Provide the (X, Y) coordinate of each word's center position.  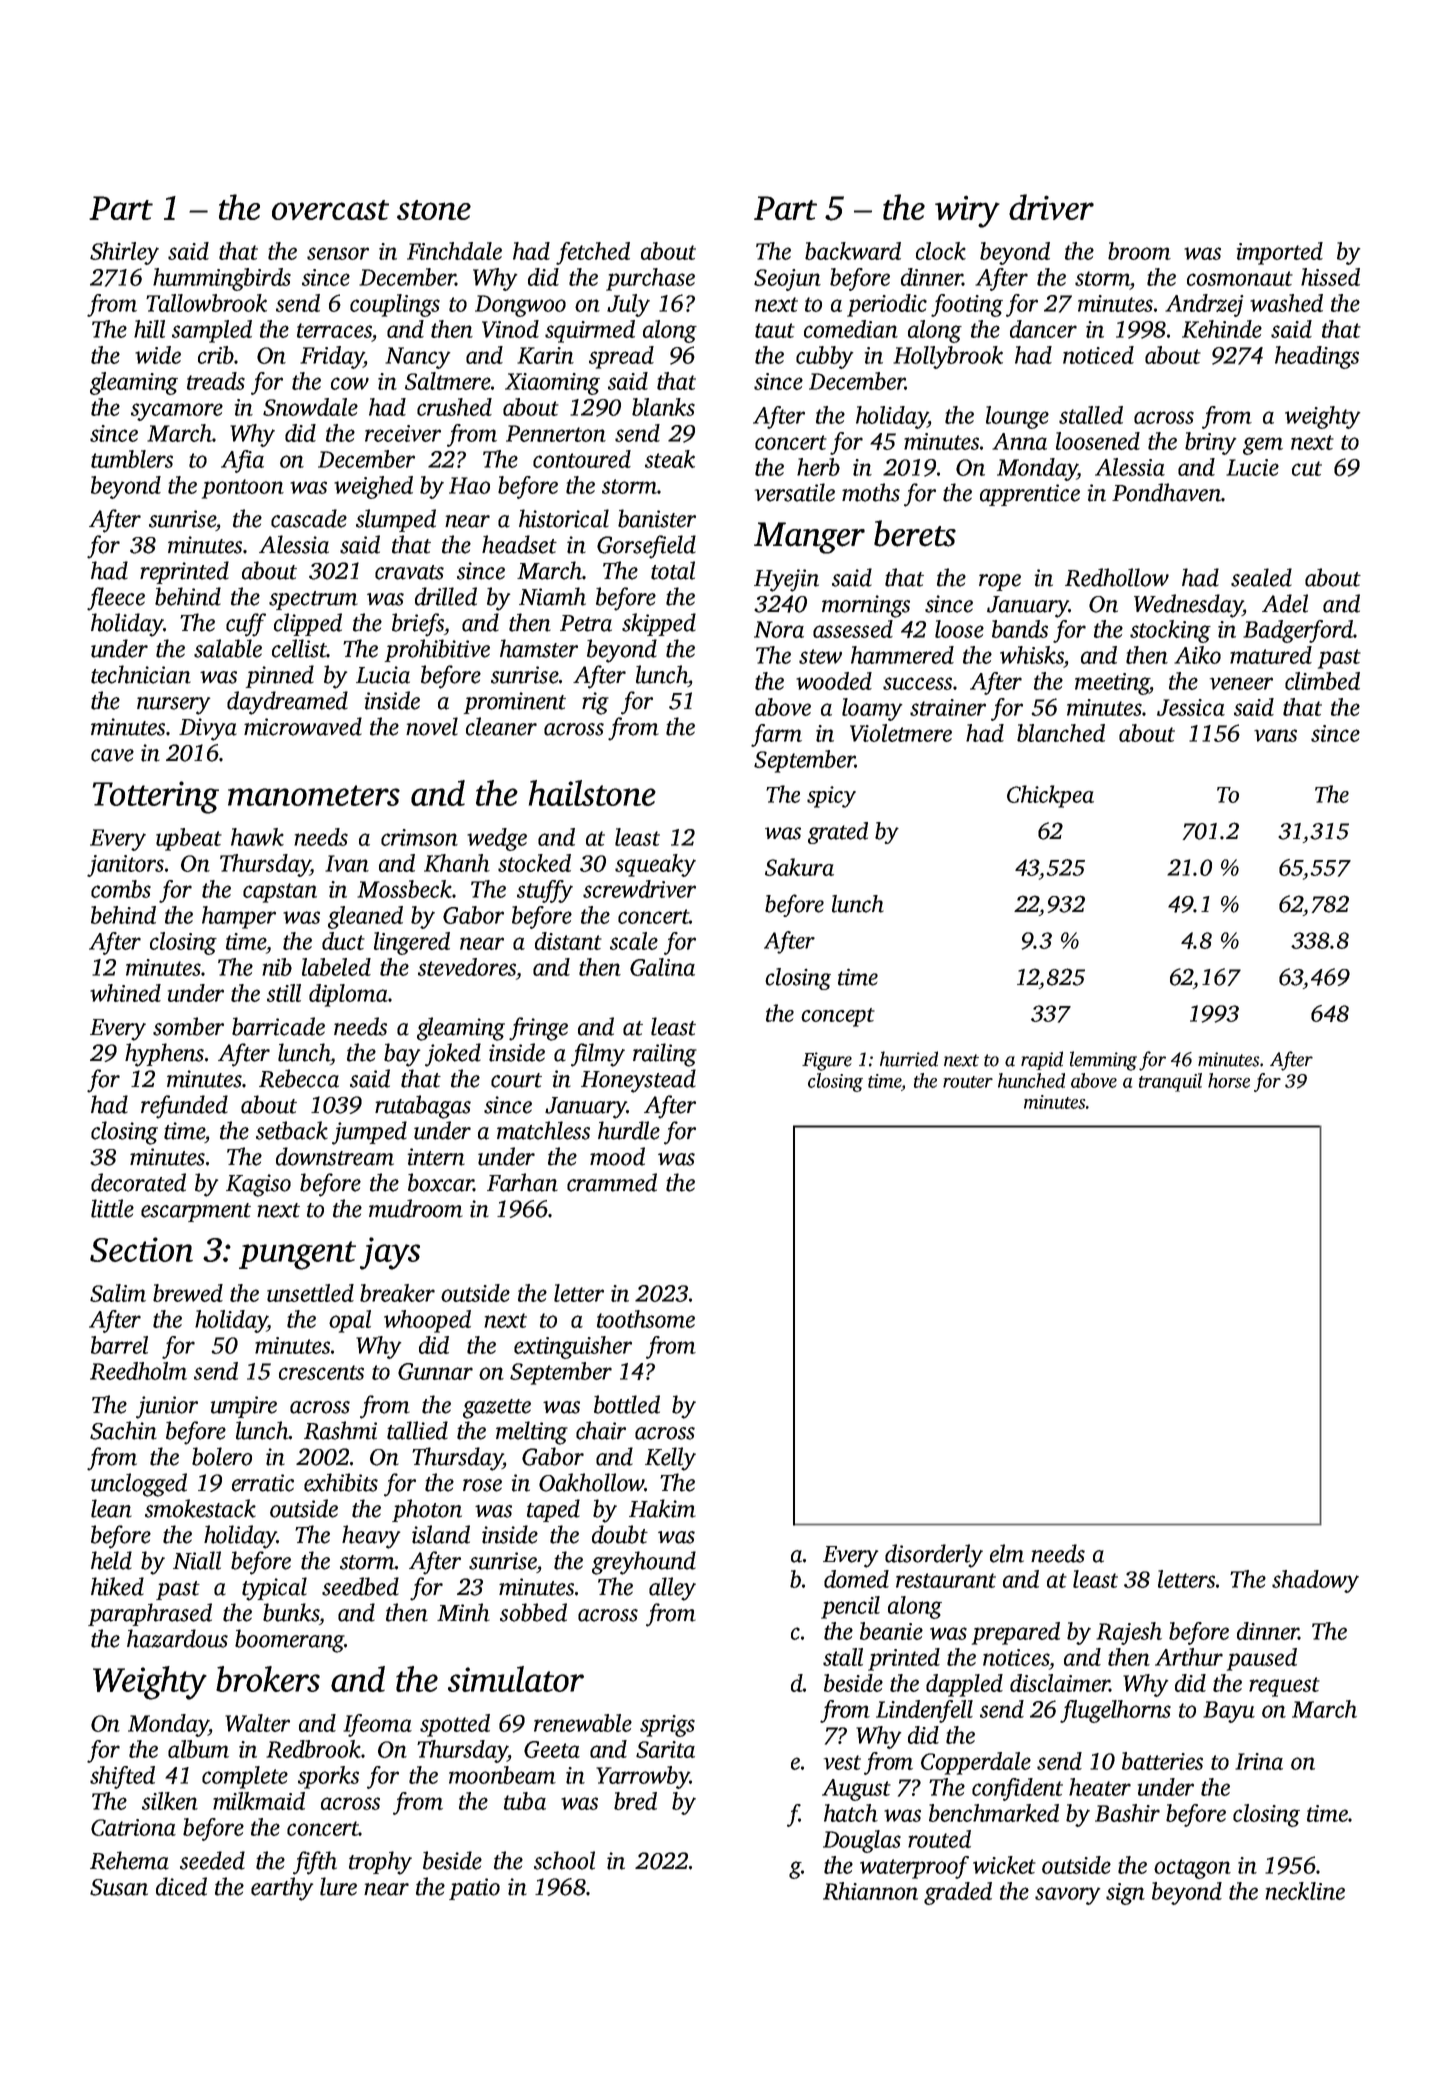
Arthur (1189, 1657)
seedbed (360, 1586)
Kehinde (1222, 329)
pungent (297, 1255)
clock (941, 251)
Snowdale (310, 407)
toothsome (646, 1319)
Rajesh (1129, 1633)
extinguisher (573, 1347)
